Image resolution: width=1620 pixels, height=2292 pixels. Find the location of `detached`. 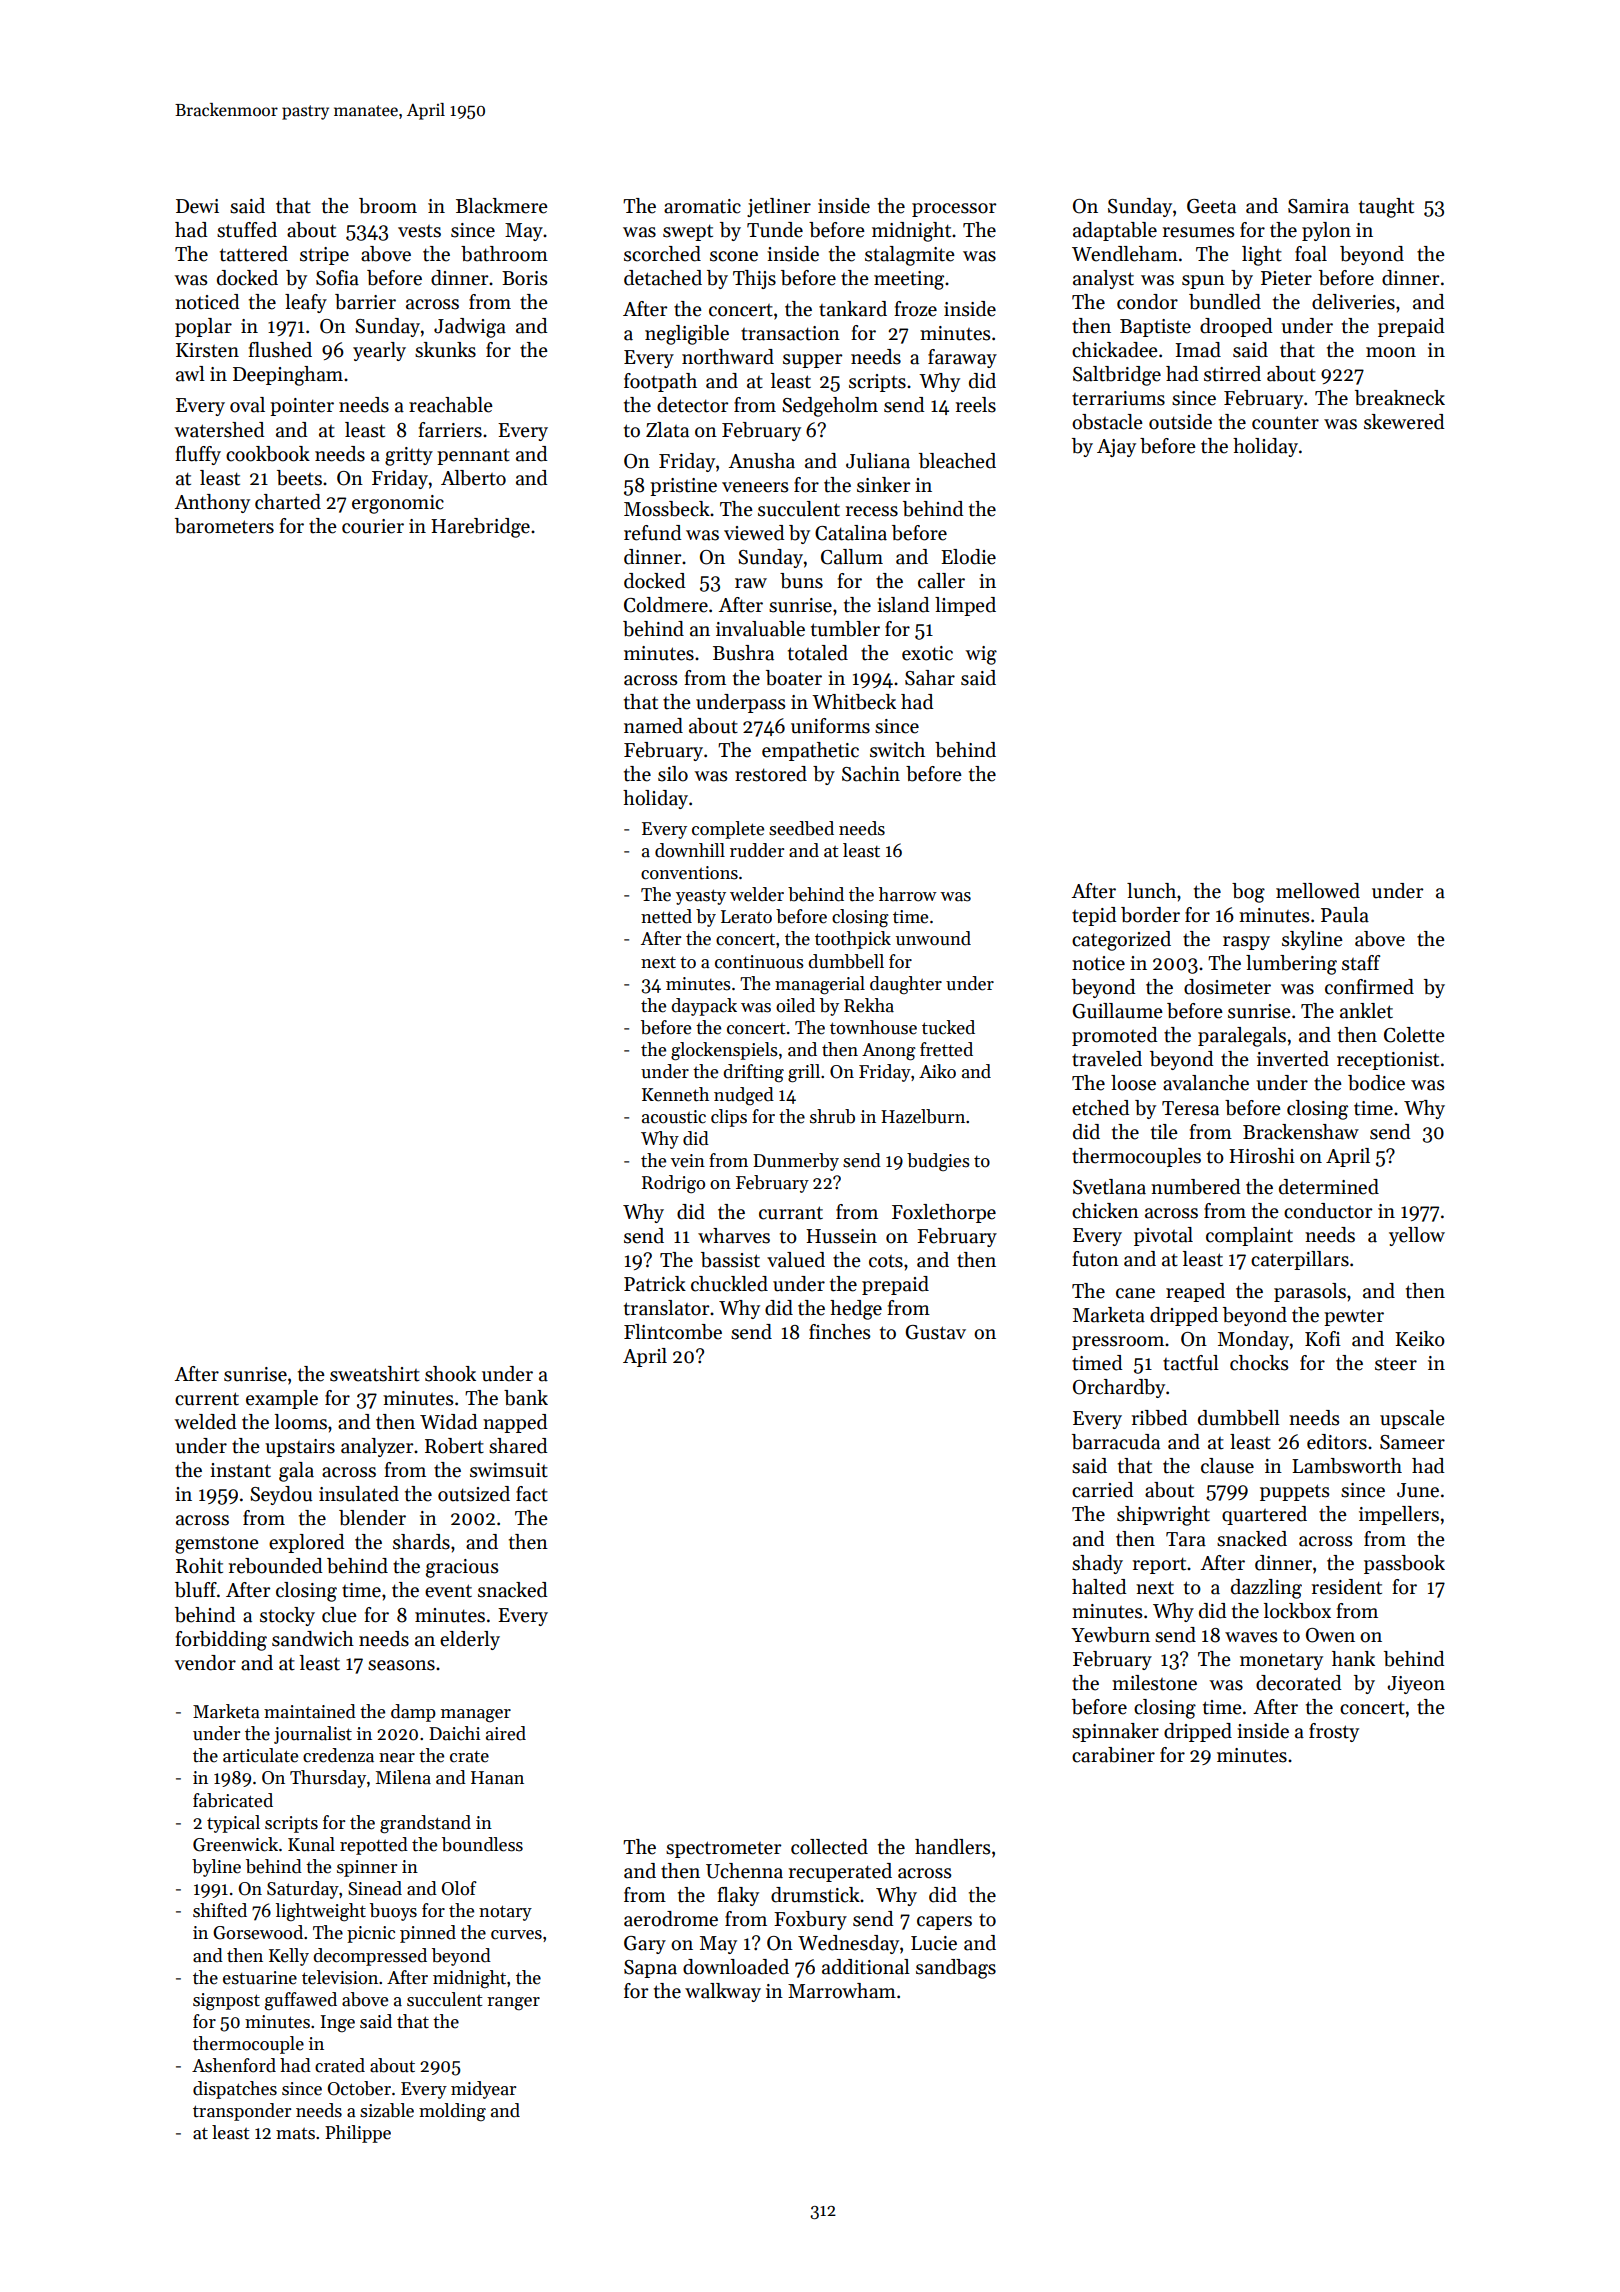

detached is located at coordinates (663, 278).
